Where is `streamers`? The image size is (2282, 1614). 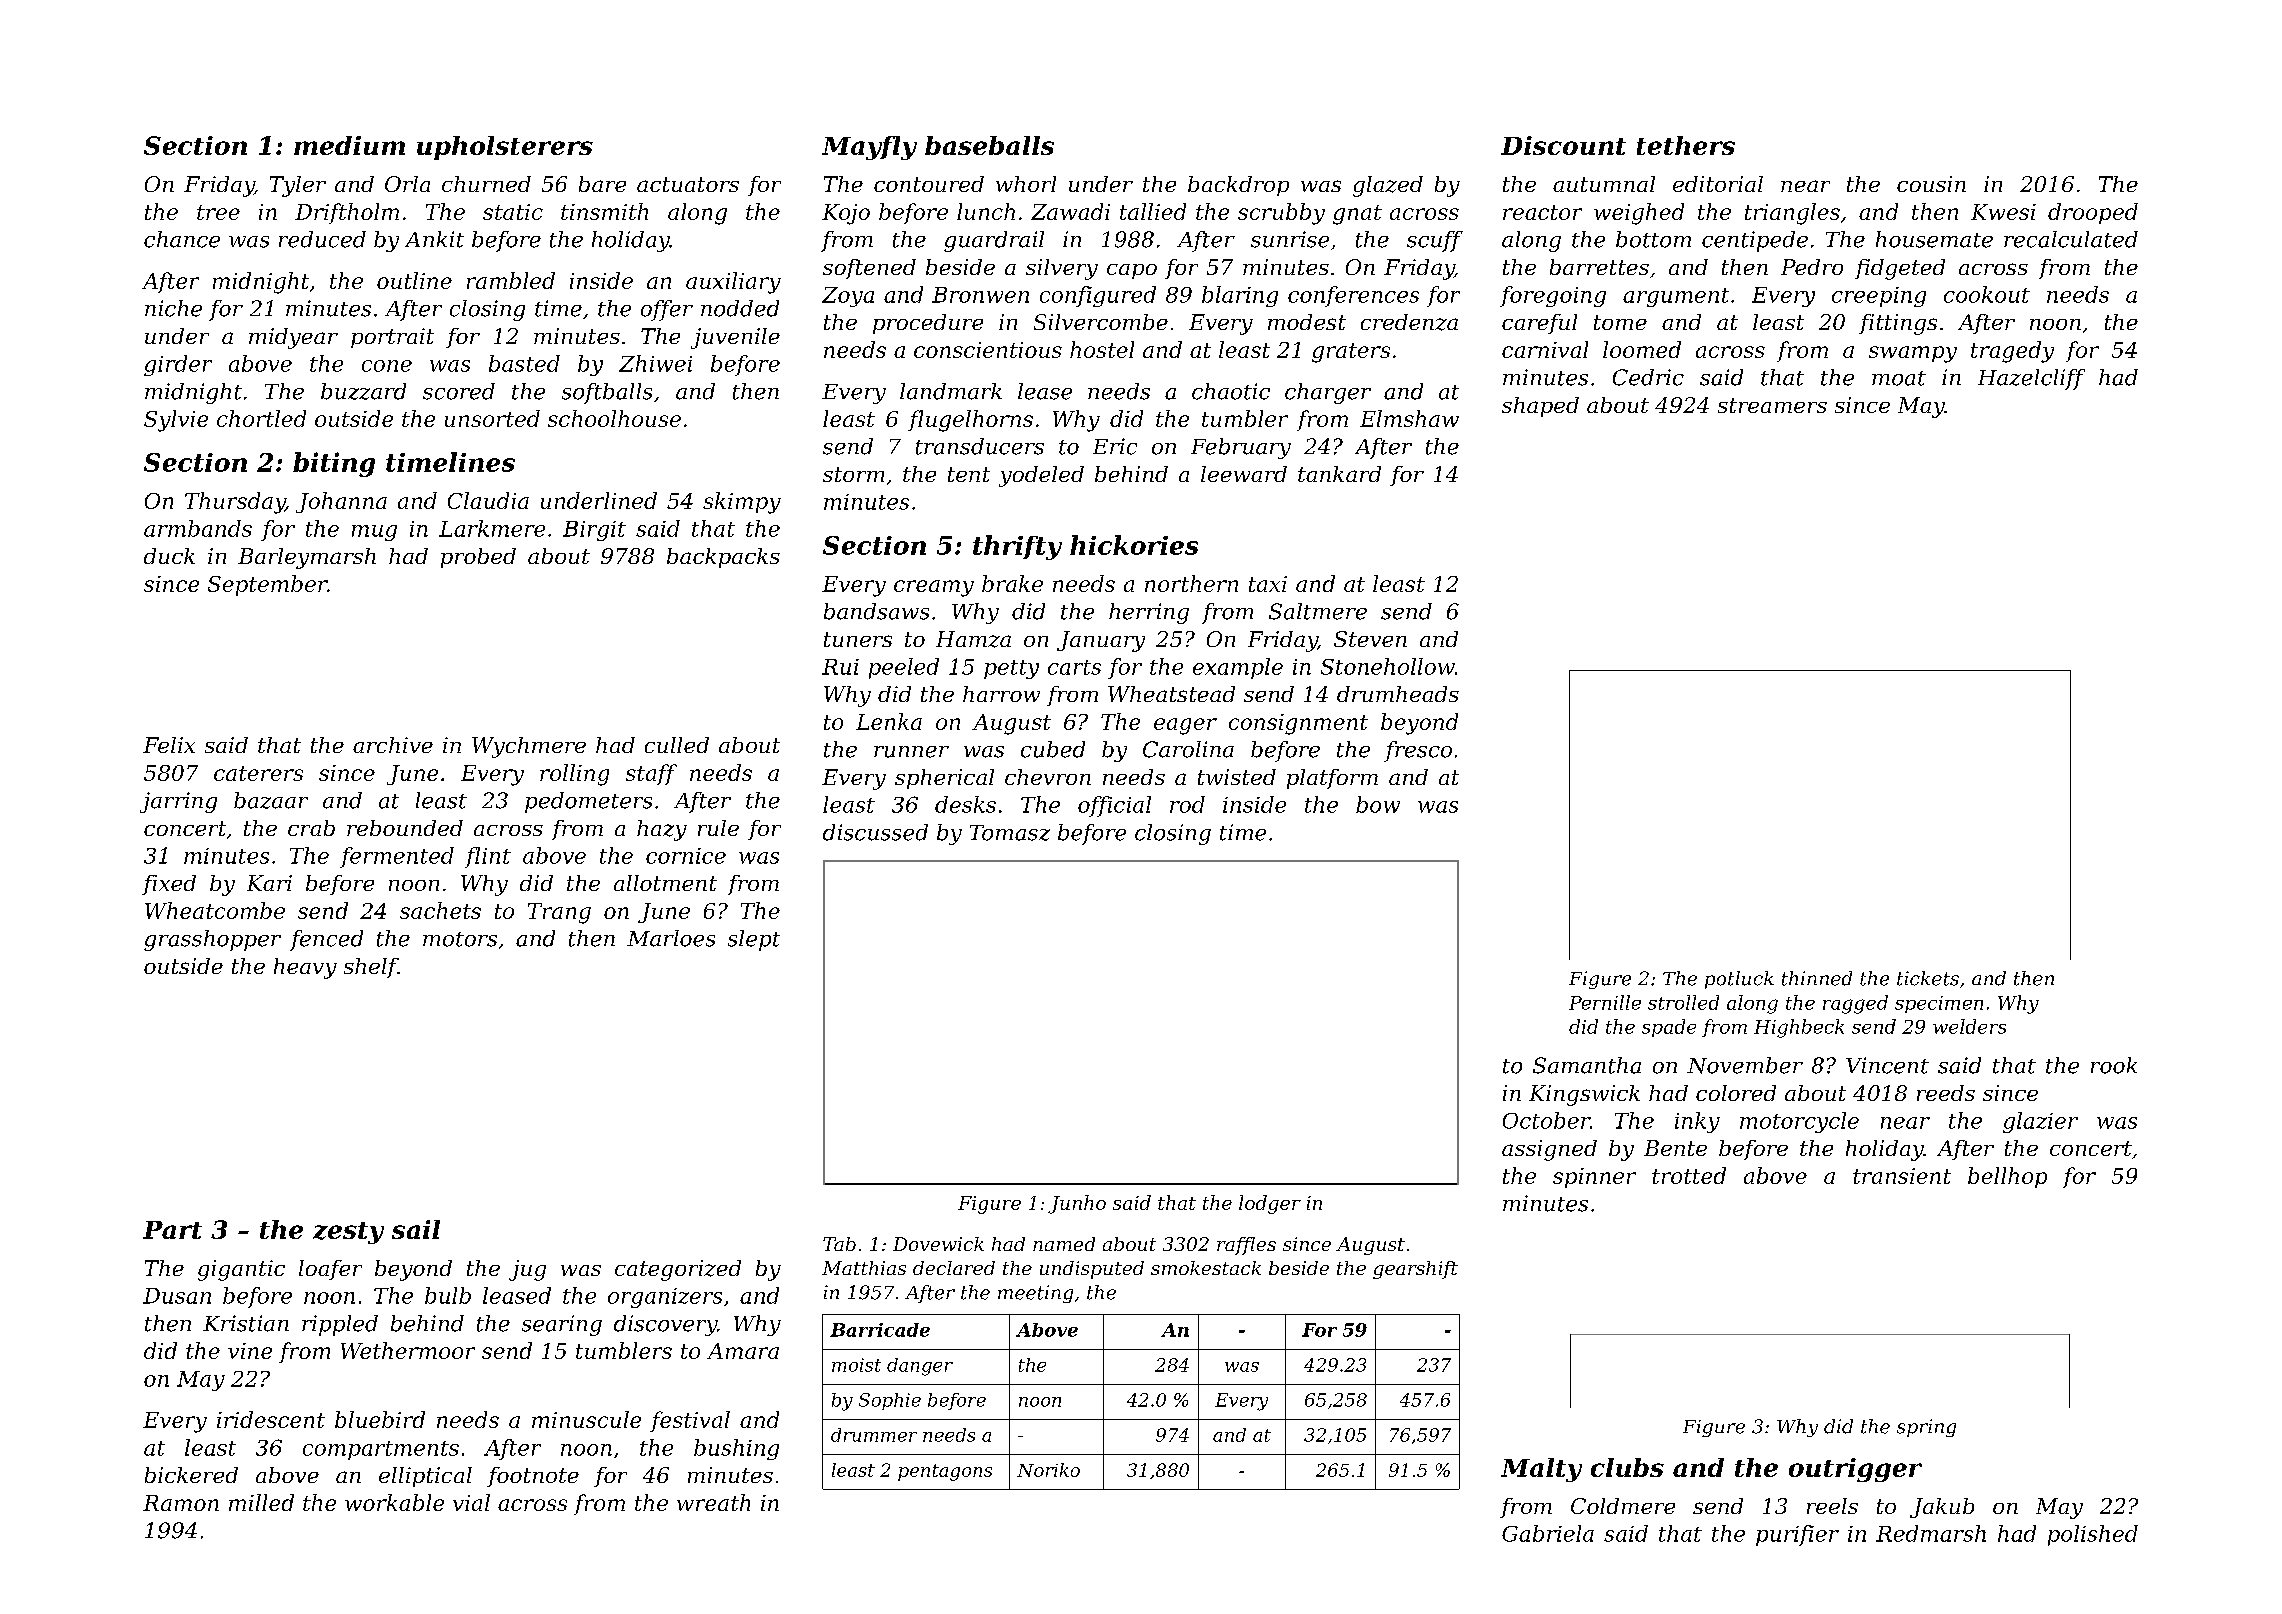
streamers is located at coordinates (1772, 405).
